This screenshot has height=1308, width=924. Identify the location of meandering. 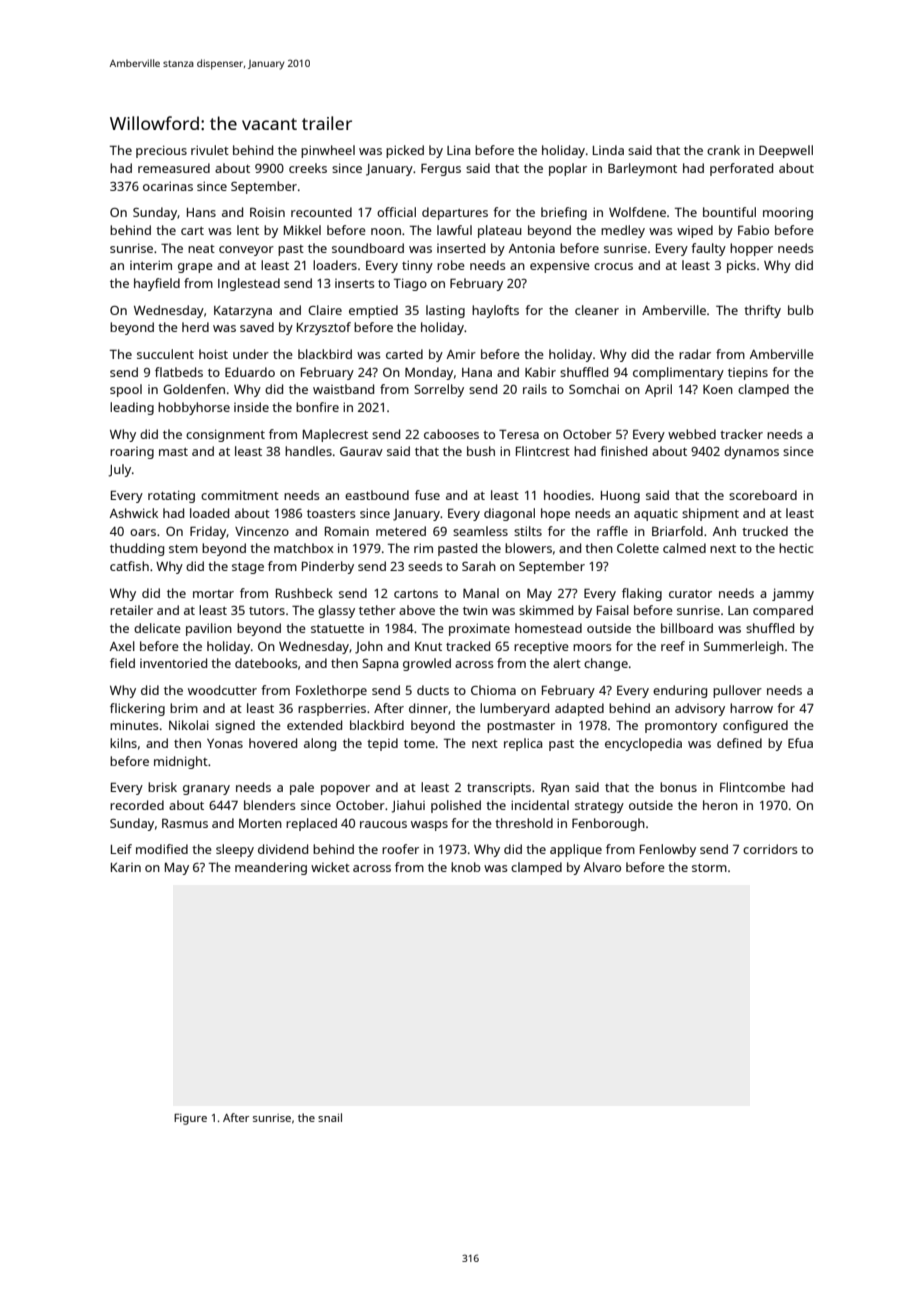
(271, 868).
